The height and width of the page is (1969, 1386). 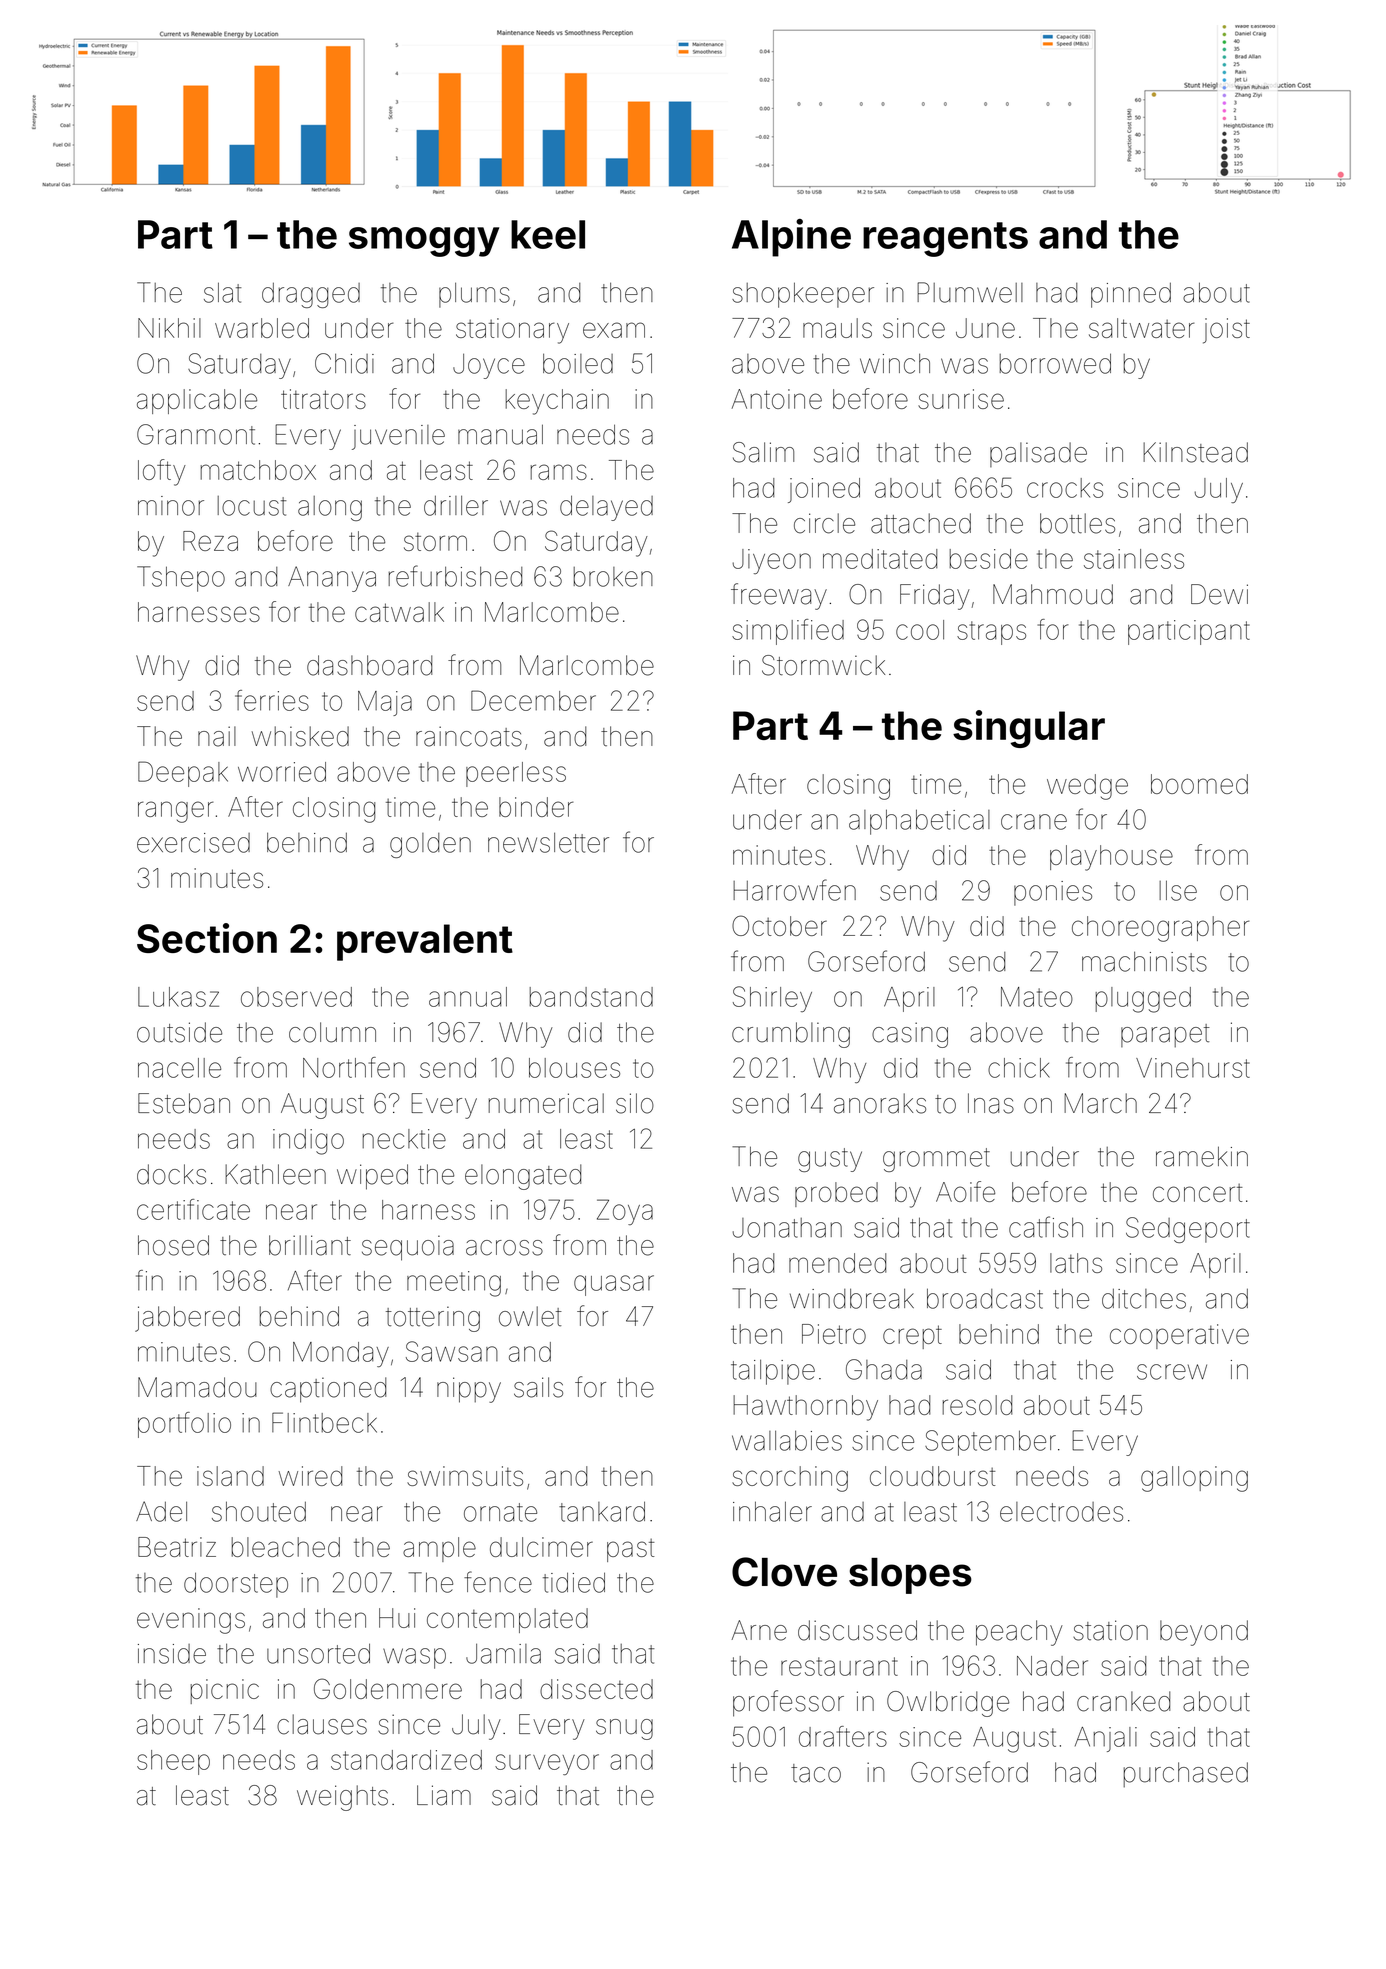 I want to click on Kilnstead, so click(x=1195, y=452).
